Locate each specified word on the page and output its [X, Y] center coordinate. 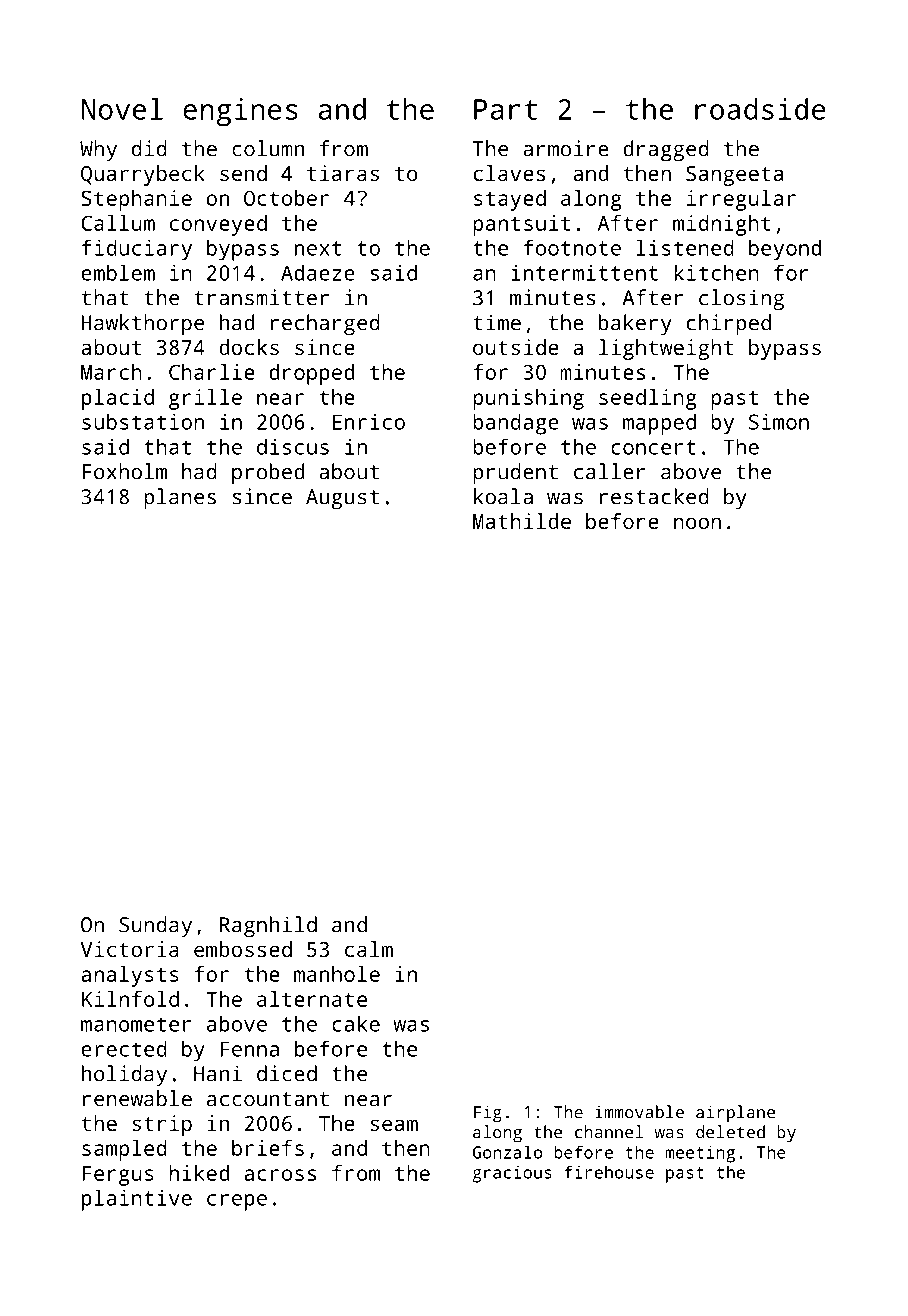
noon [697, 523]
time [497, 322]
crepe [237, 1202]
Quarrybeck [143, 175]
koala [503, 496]
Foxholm [124, 471]
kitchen [716, 272]
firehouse [609, 1172]
